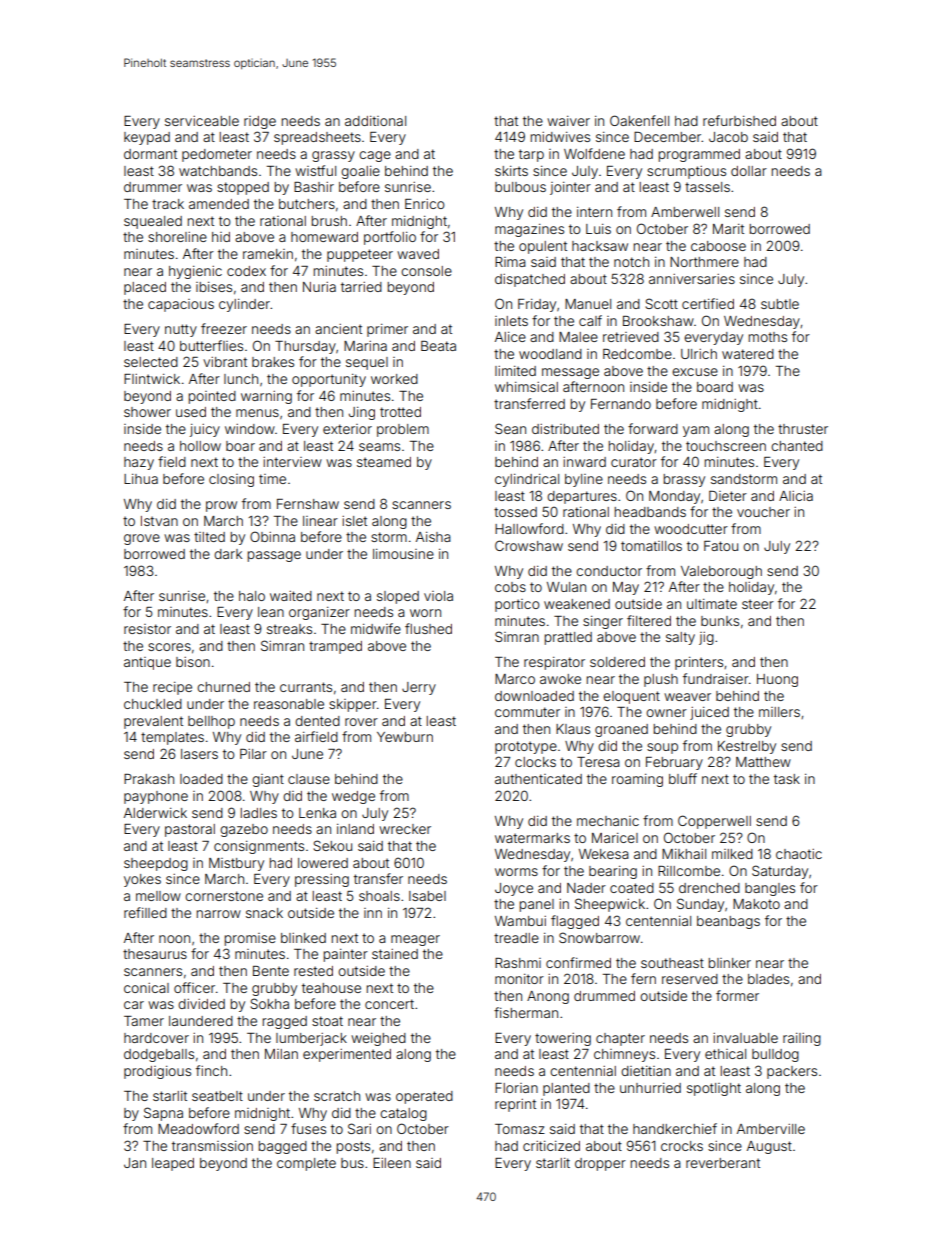  Describe the element at coordinates (510, 428) in the screenshot. I see `Sean` at that location.
